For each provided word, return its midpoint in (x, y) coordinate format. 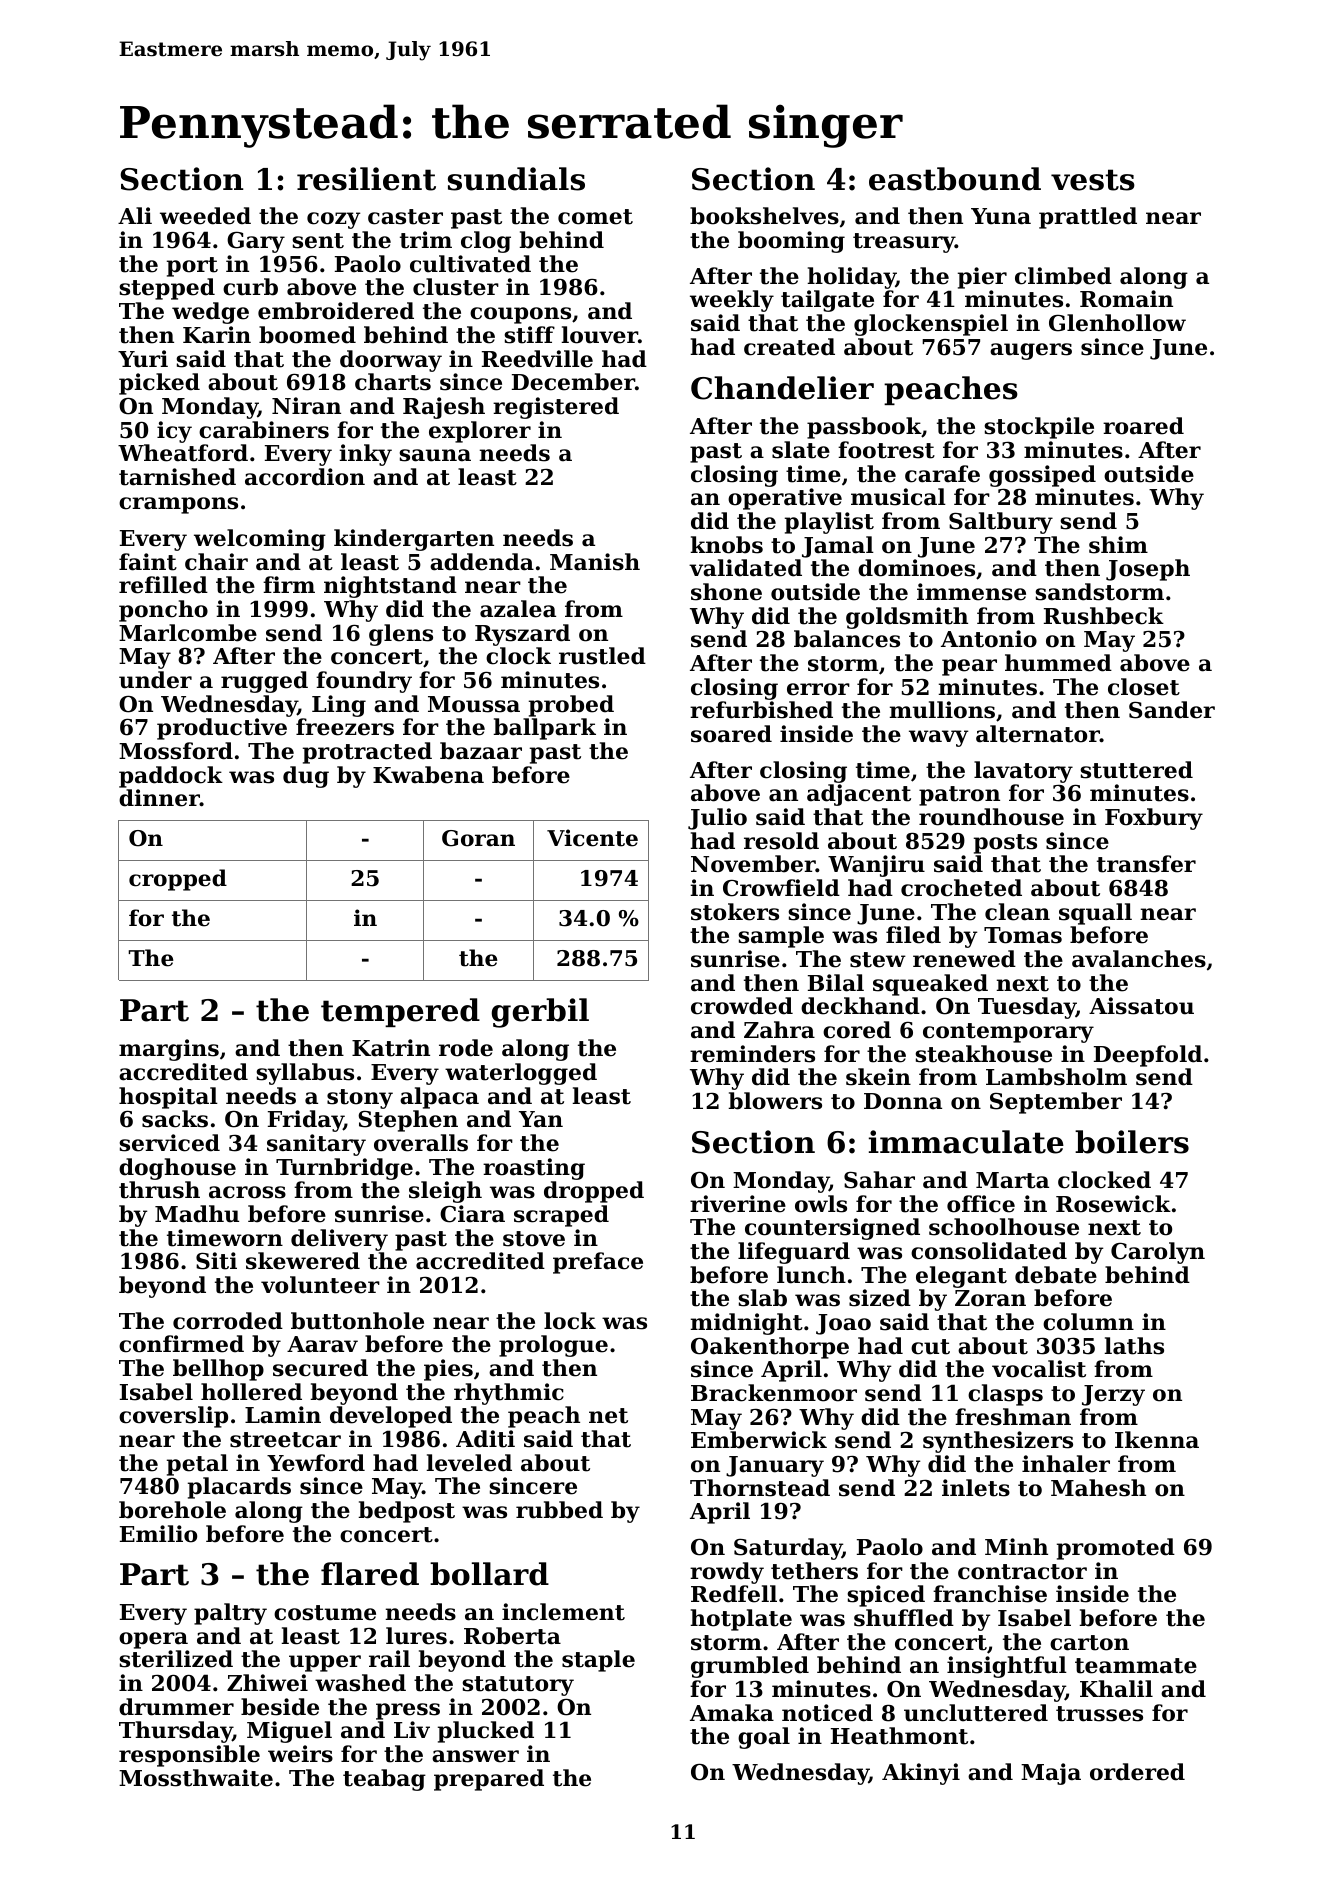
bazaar (481, 751)
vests (1093, 180)
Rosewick (1113, 1204)
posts (1005, 844)
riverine (738, 1204)
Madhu (197, 1214)
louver (599, 335)
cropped (178, 880)
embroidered (336, 311)
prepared (489, 1780)
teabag (384, 1780)
